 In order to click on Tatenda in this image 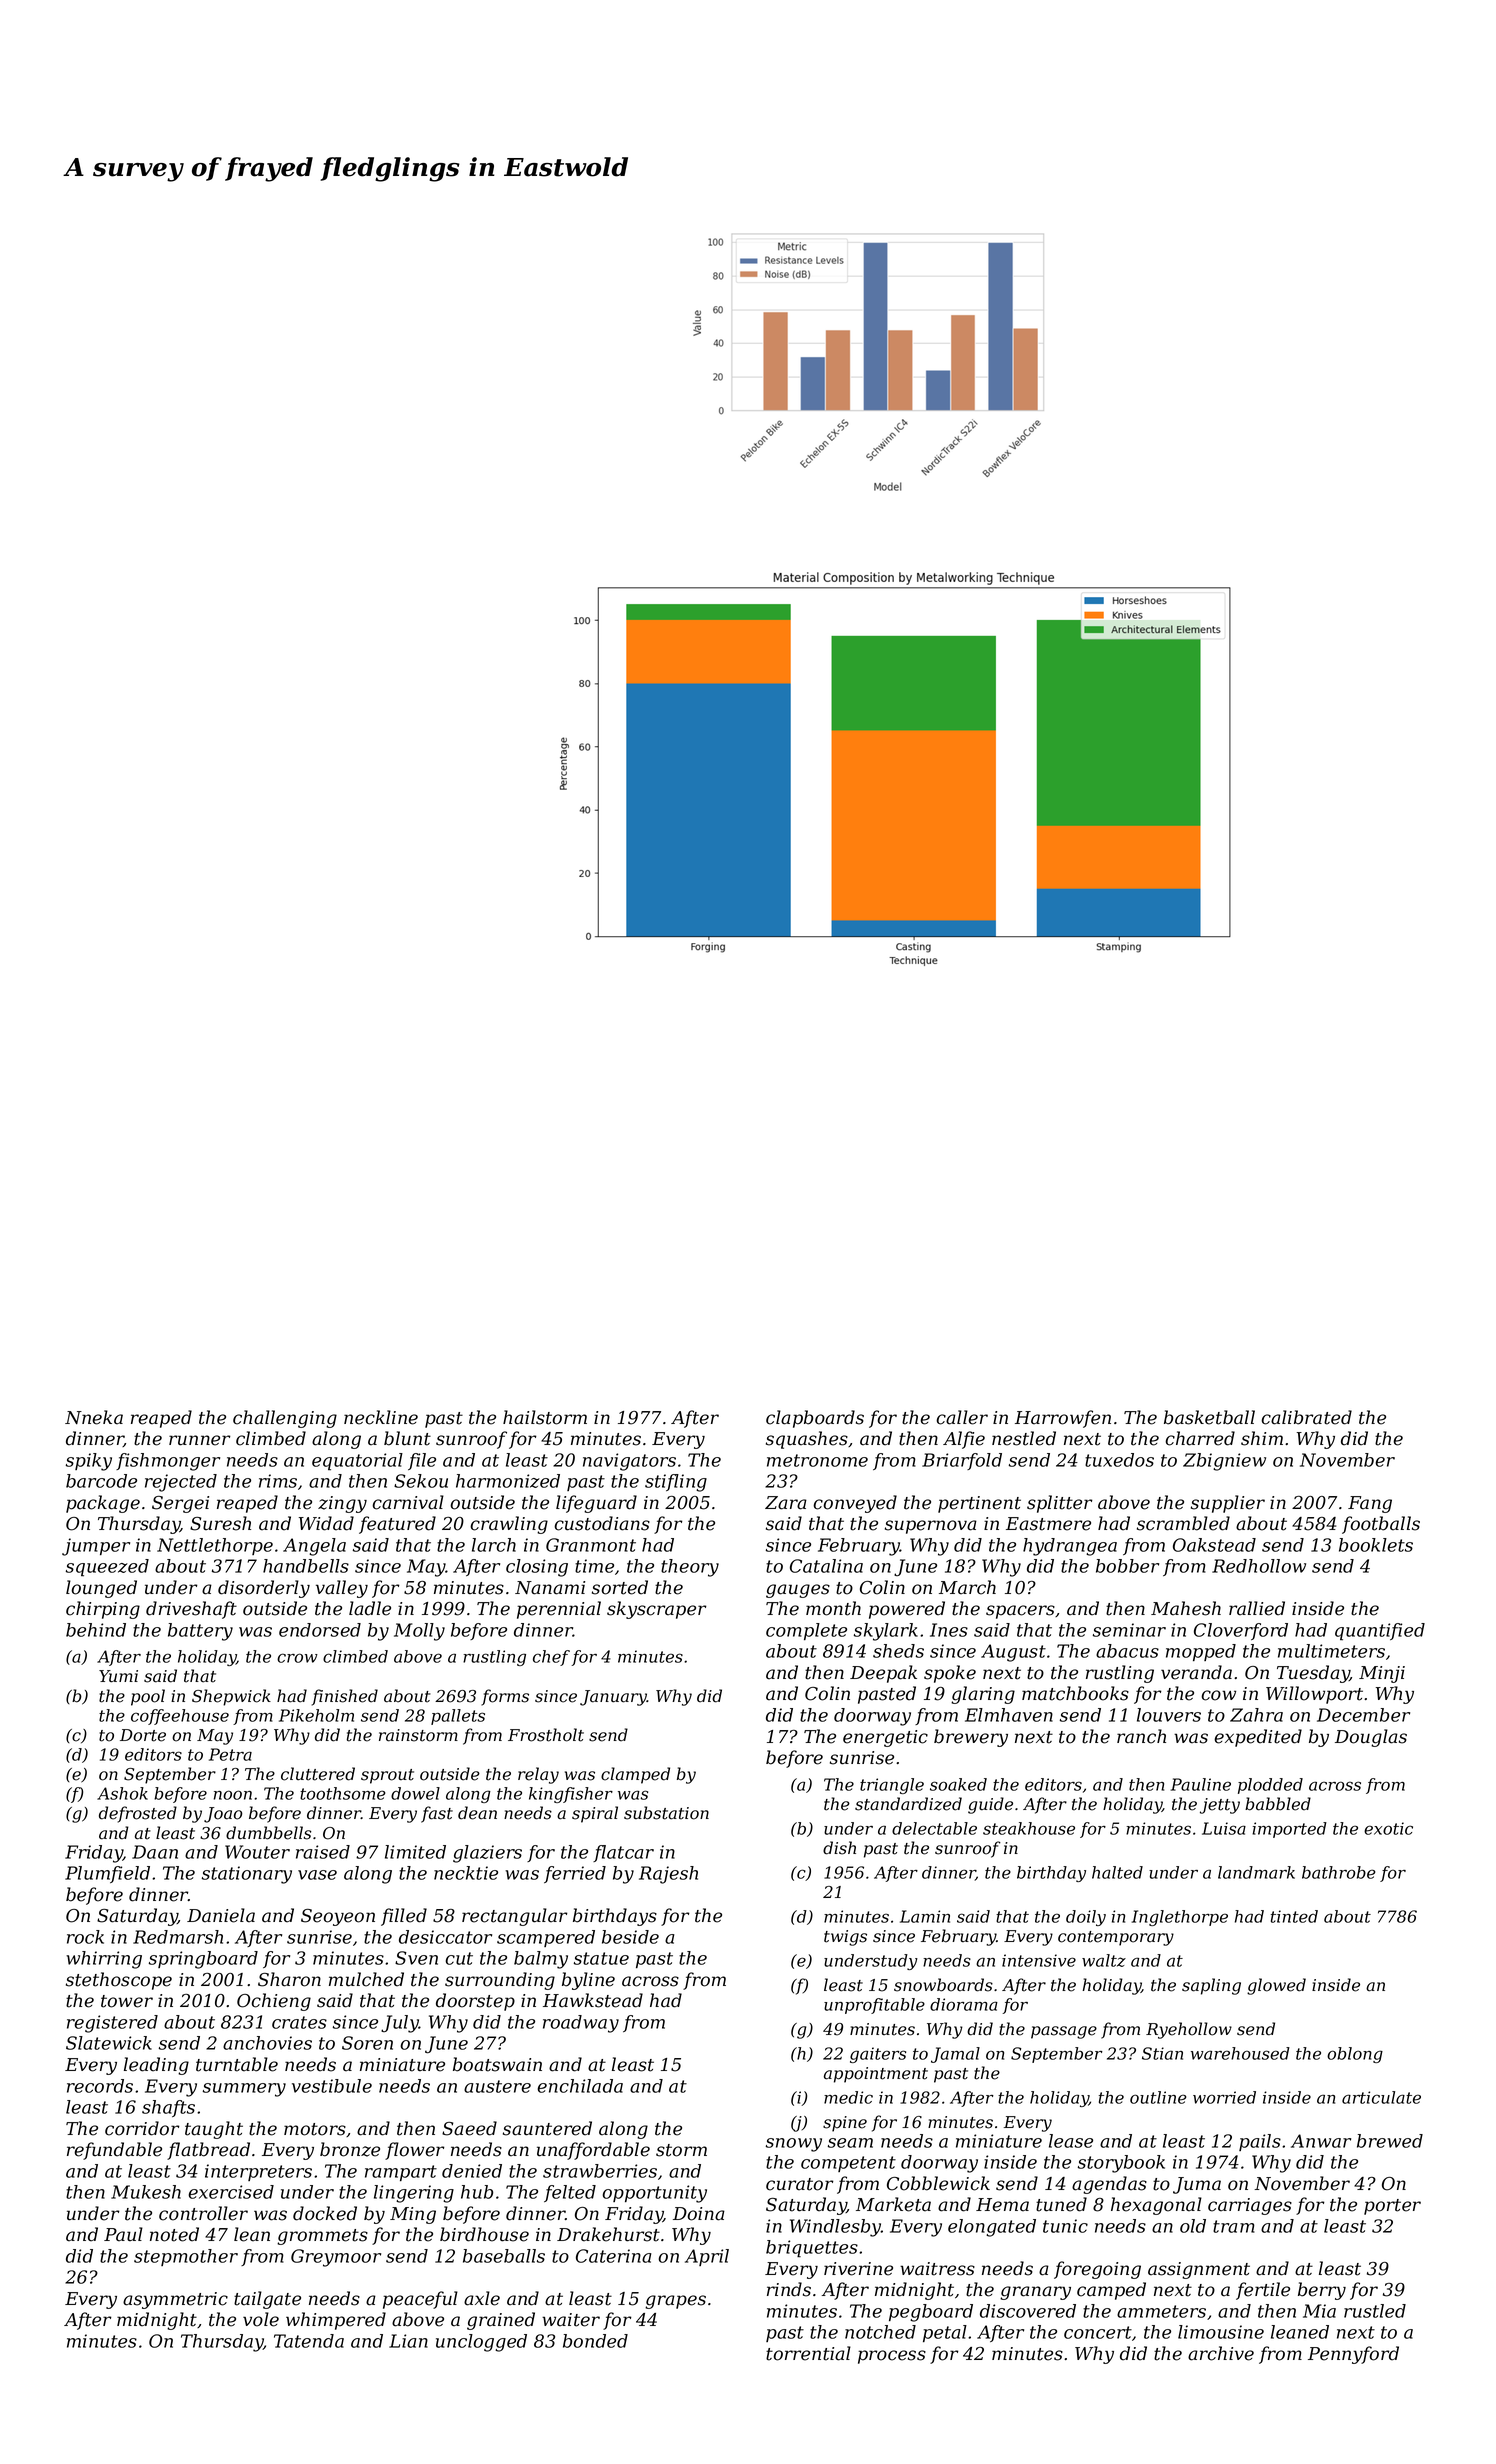, I will do `click(309, 2341)`.
